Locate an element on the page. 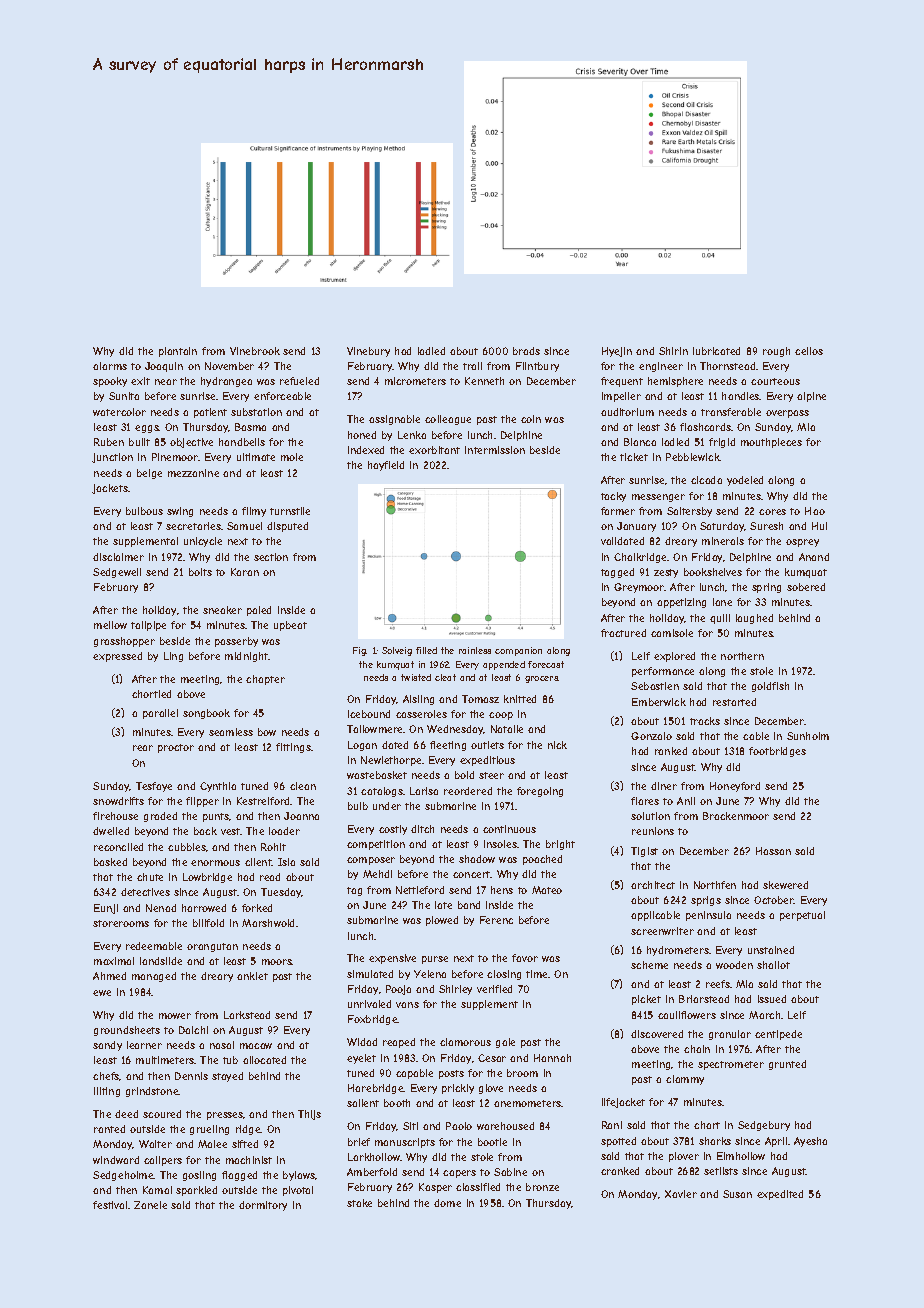  Shirin is located at coordinates (673, 351).
